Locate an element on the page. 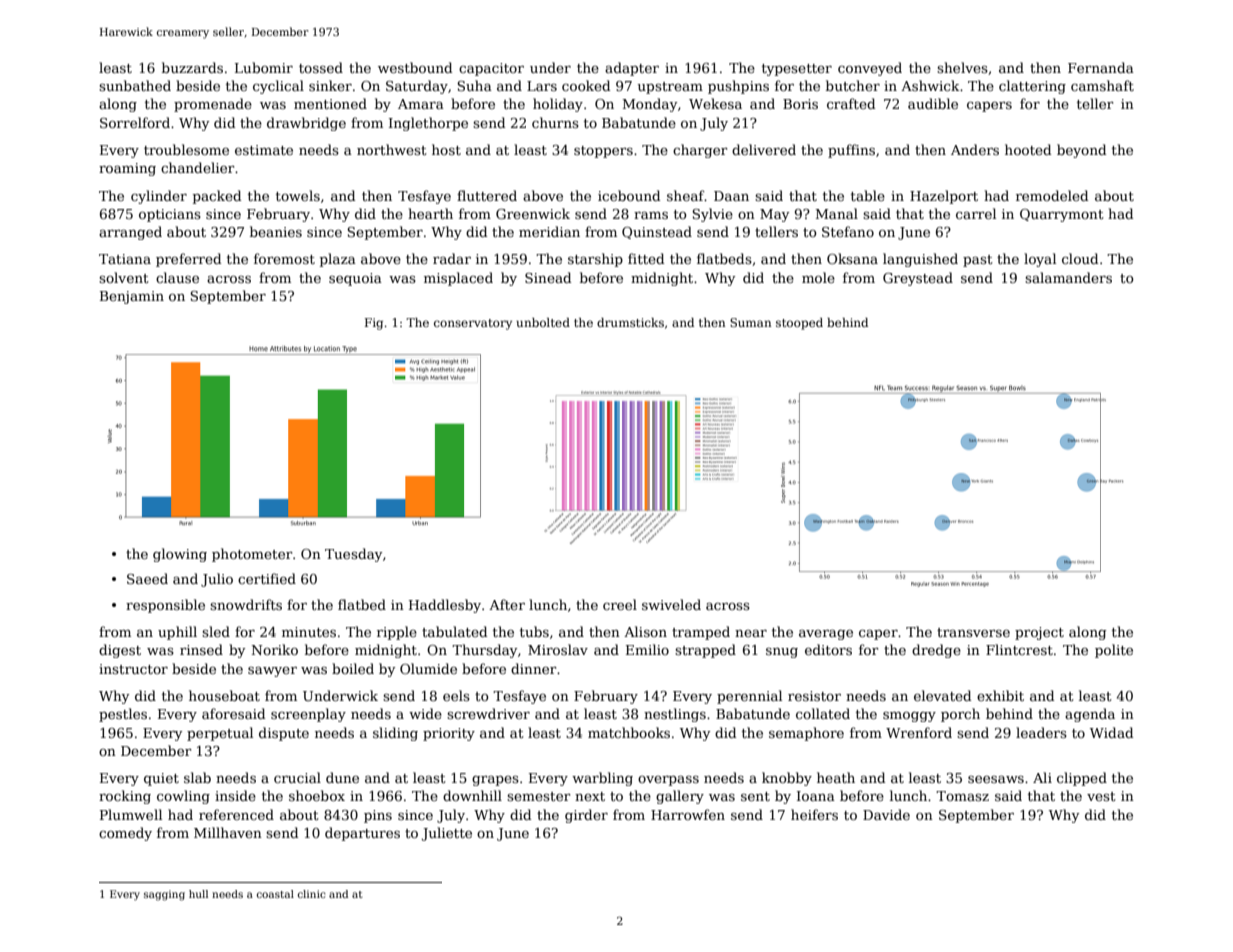  transverse is located at coordinates (973, 632).
